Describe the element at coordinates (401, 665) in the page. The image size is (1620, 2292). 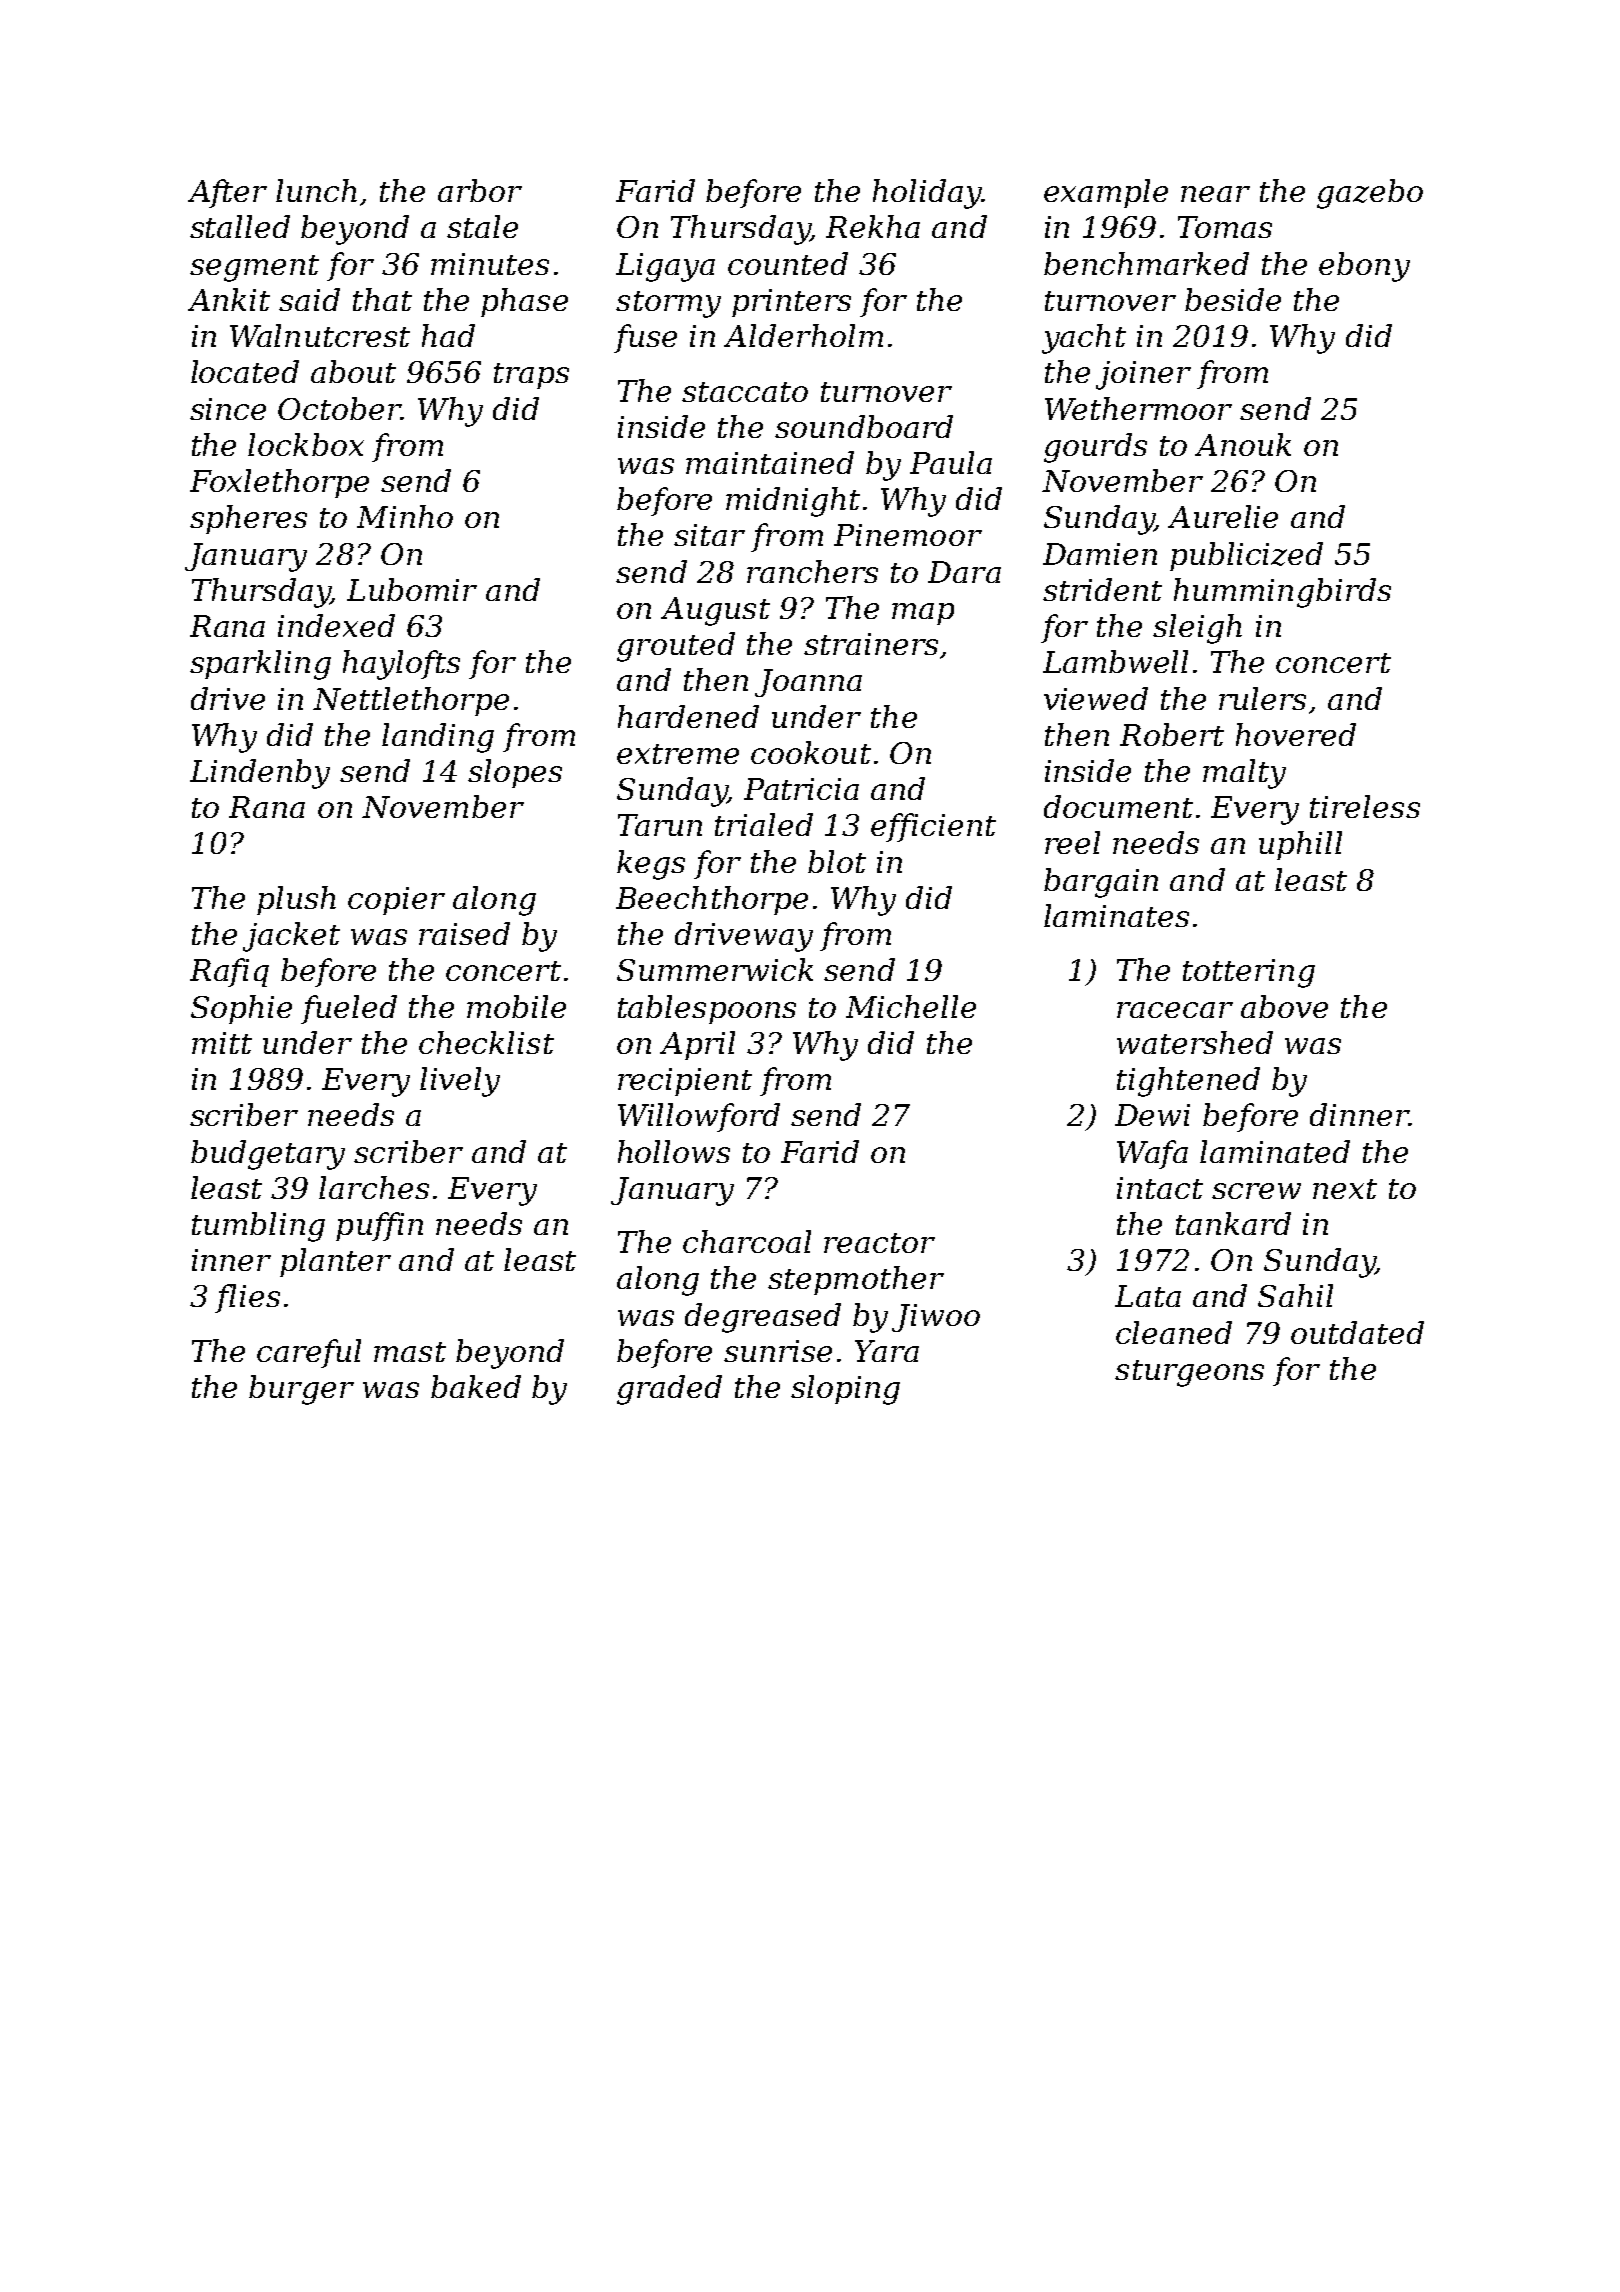
I see `haylofts` at that location.
